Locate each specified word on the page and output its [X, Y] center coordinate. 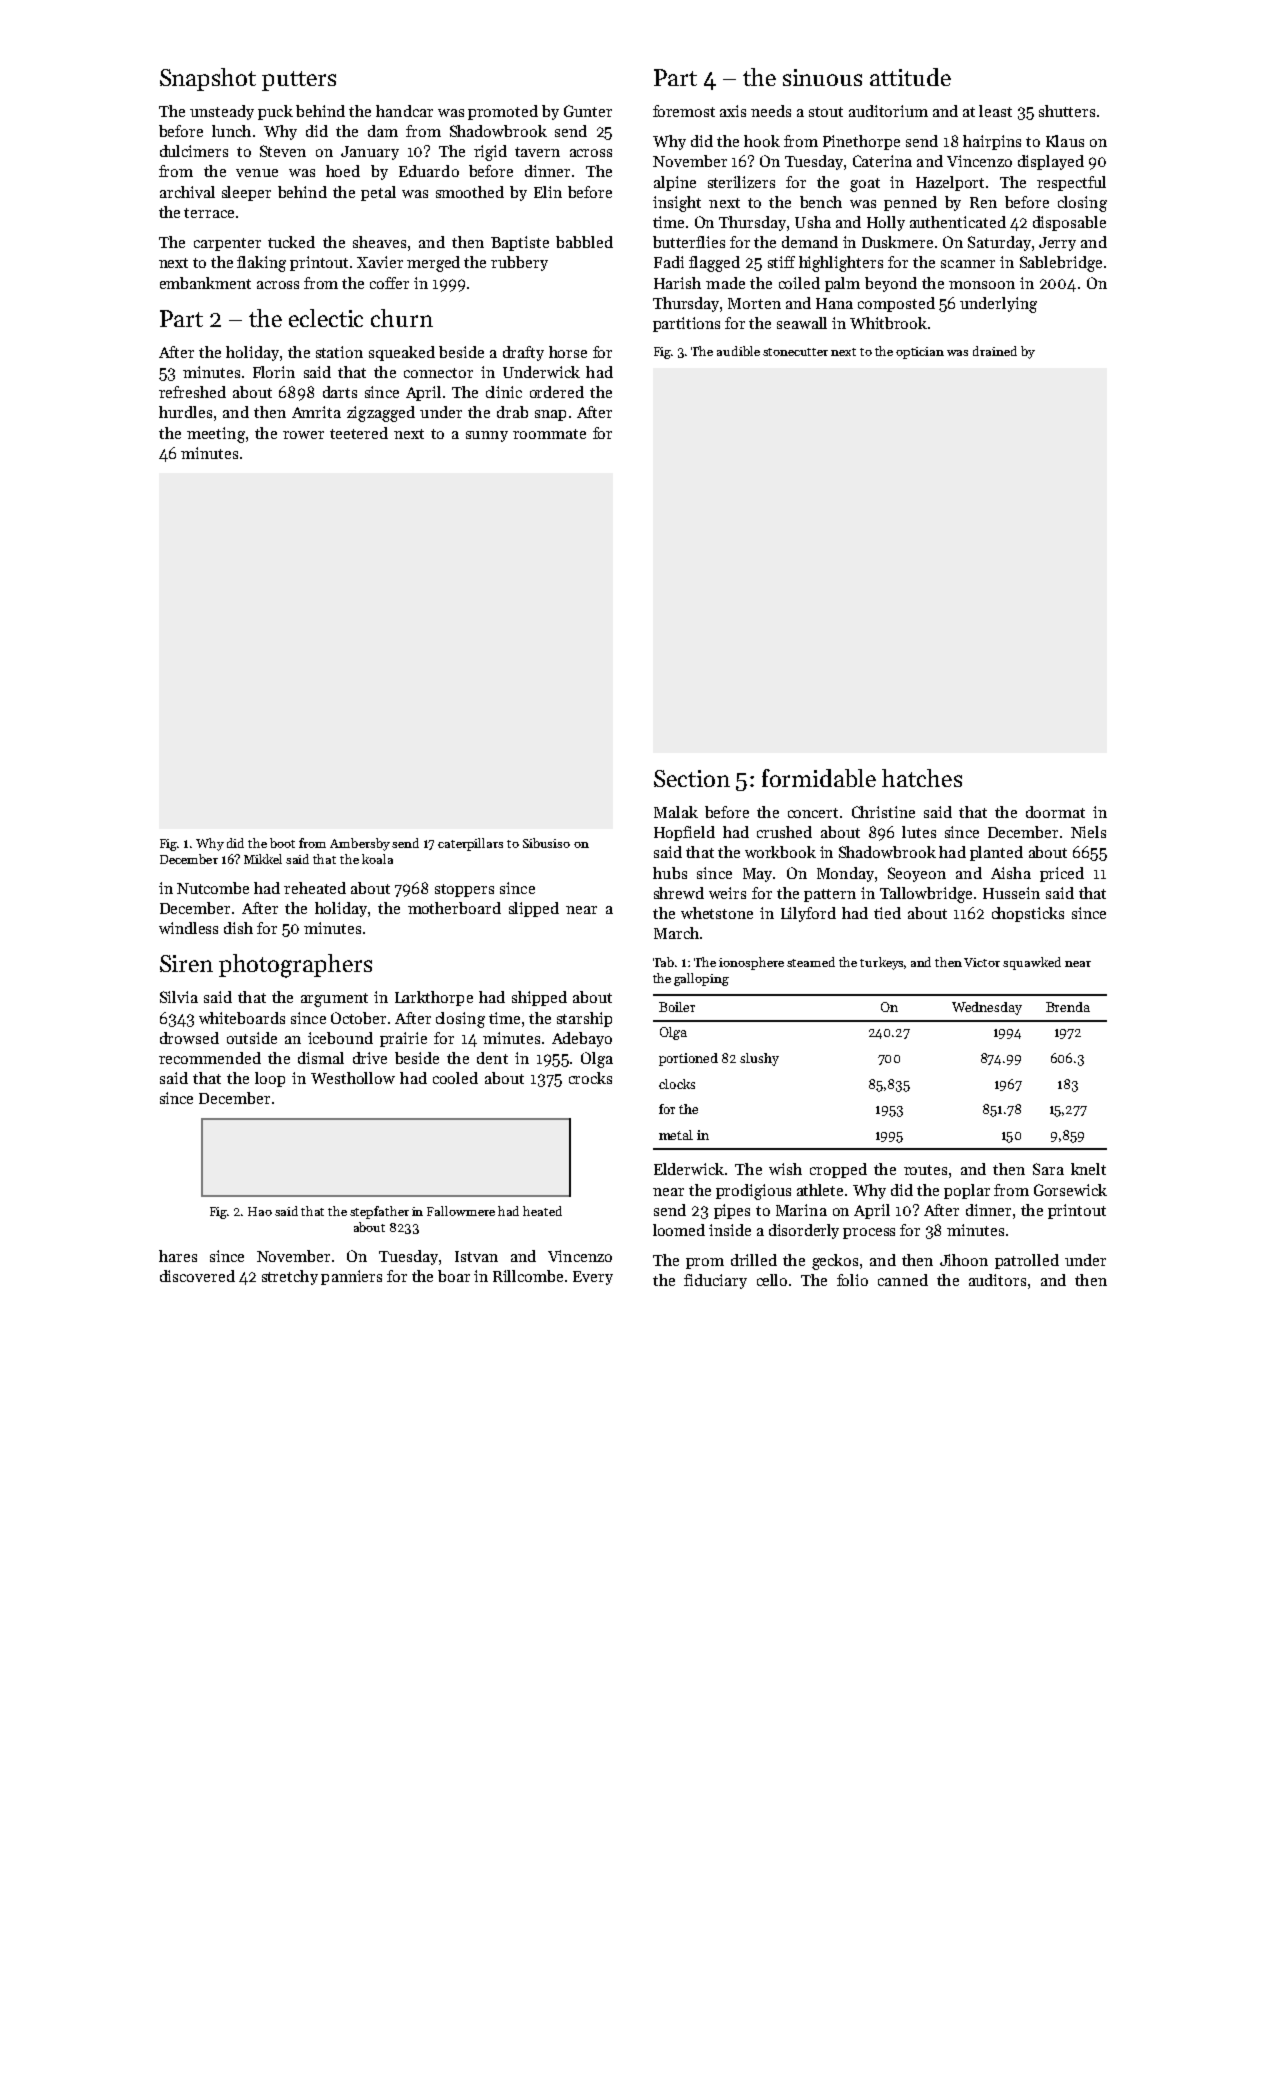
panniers [351, 1277]
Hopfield [684, 833]
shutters [1067, 111]
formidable [819, 778]
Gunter [588, 111]
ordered [557, 392]
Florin [274, 372]
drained [995, 351]
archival [187, 192]
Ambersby [360, 844]
